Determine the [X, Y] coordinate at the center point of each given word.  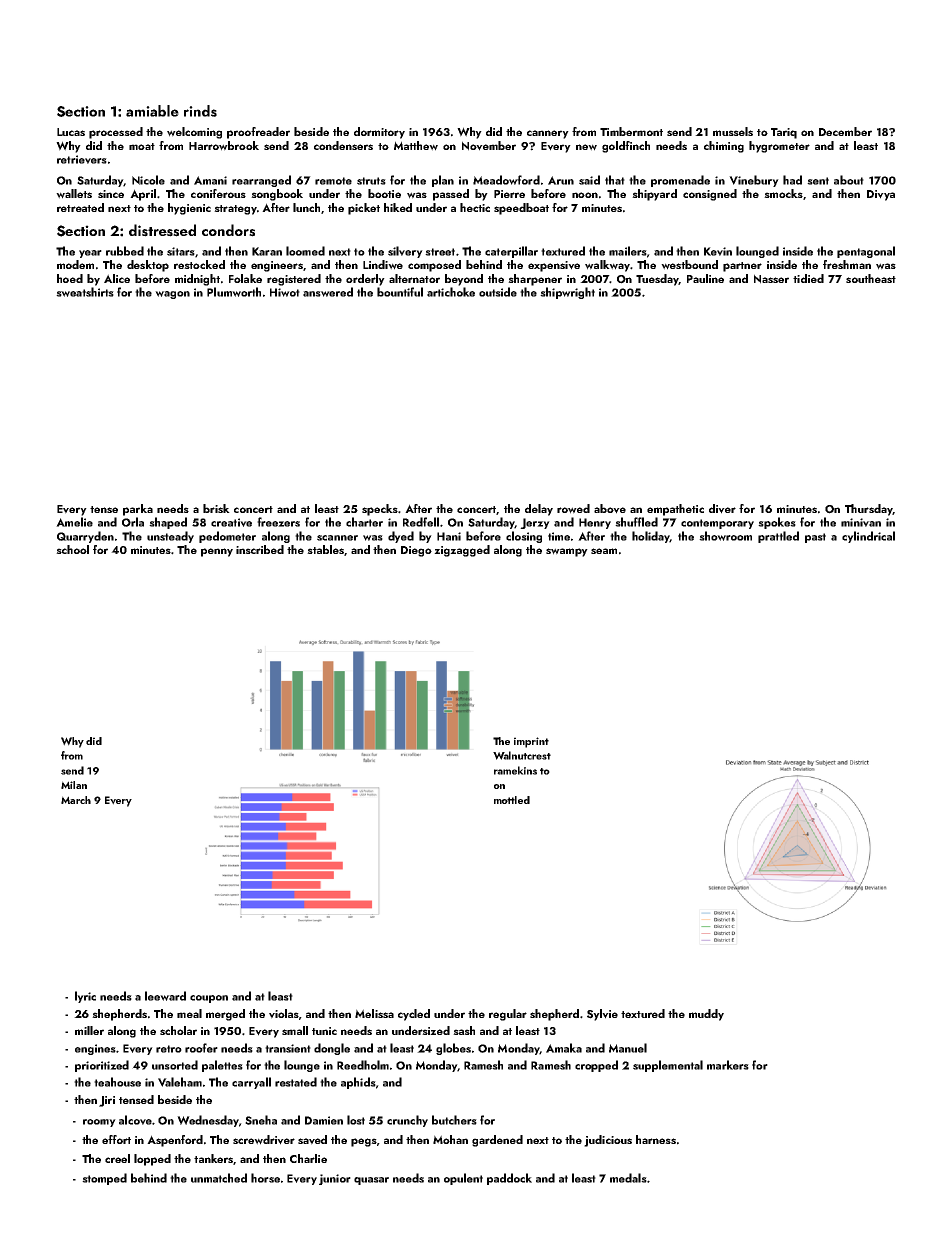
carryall [251, 1083]
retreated [80, 207]
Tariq [784, 133]
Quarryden [85, 537]
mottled [512, 800]
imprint [531, 742]
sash [464, 1030]
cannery [548, 134]
